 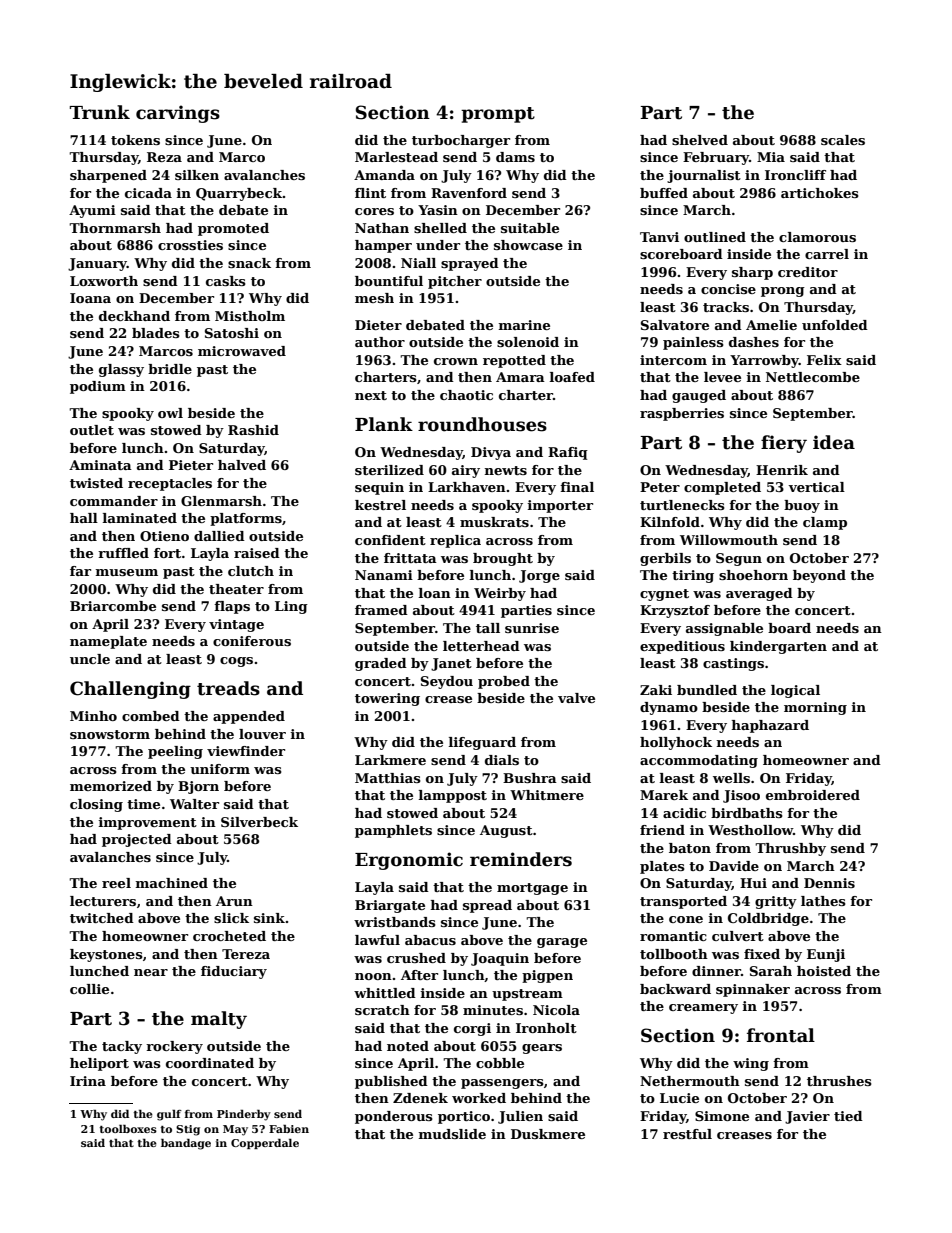 What do you see at coordinates (249, 717) in the screenshot?
I see `appended` at bounding box center [249, 717].
